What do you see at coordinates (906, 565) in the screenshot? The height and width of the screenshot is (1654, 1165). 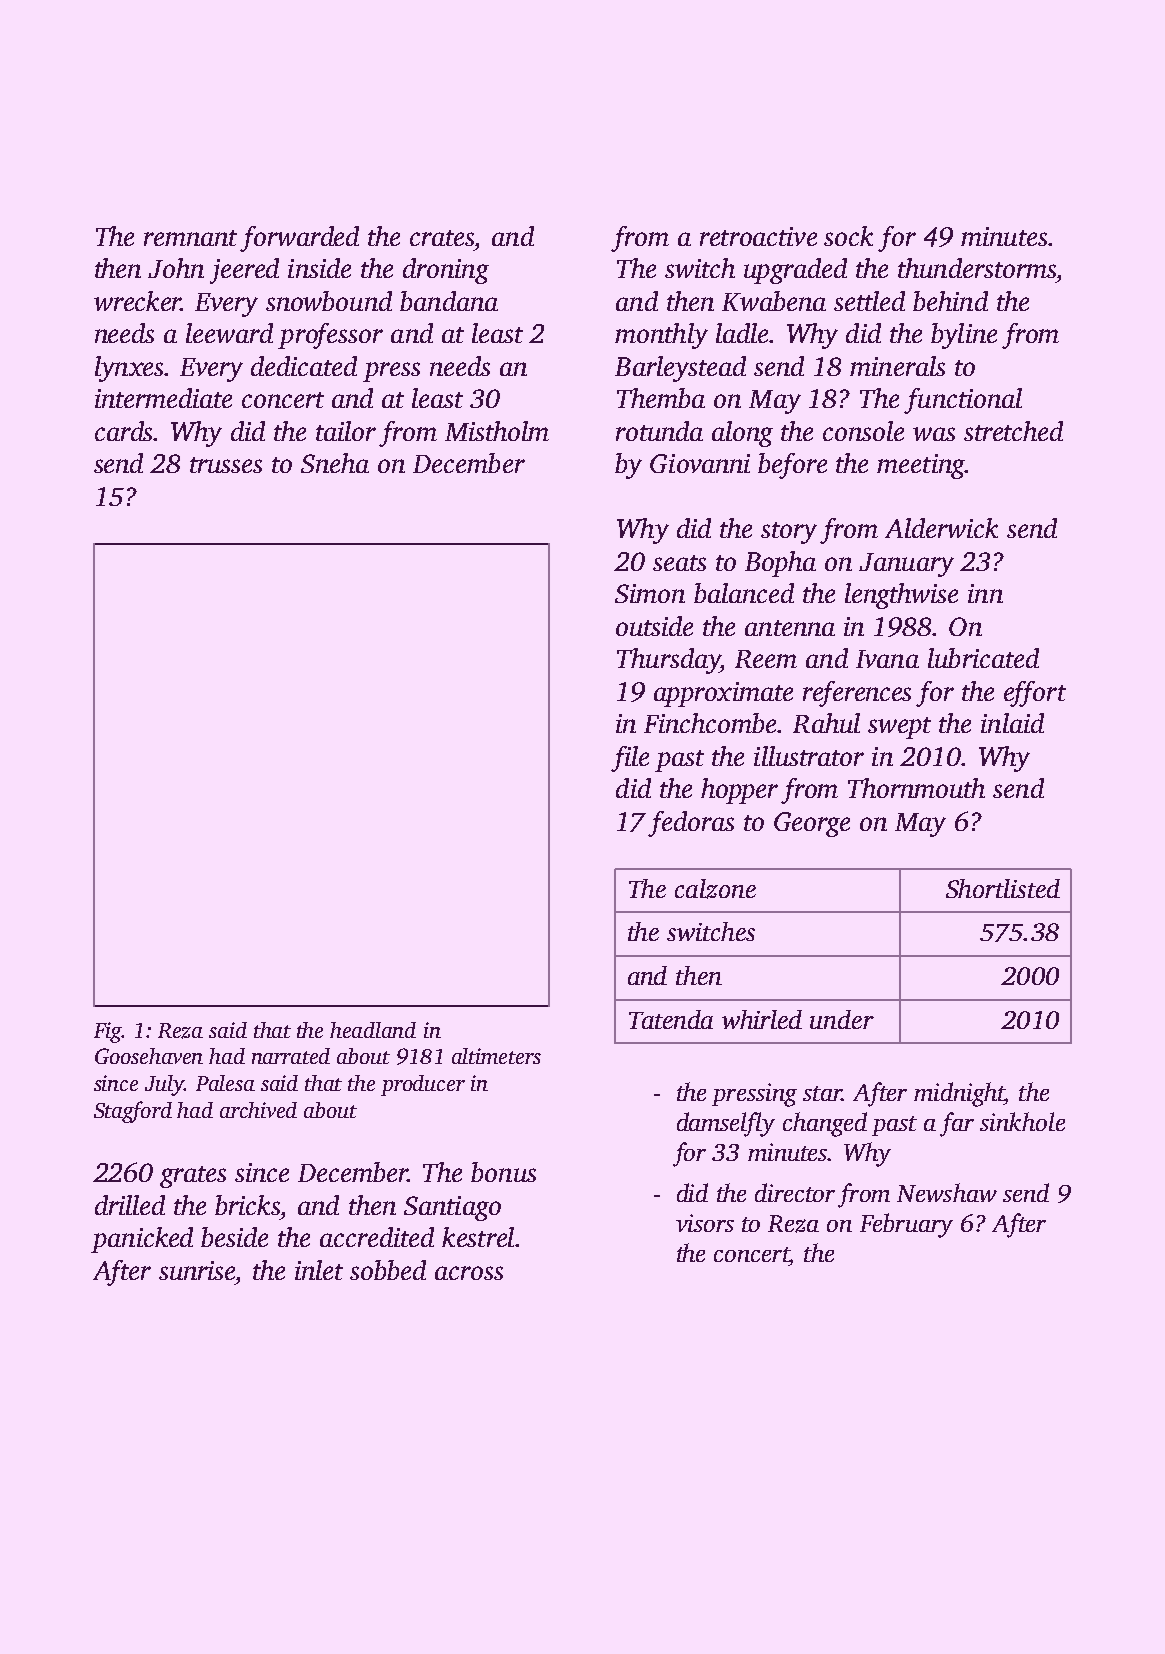 I see `January` at bounding box center [906, 565].
